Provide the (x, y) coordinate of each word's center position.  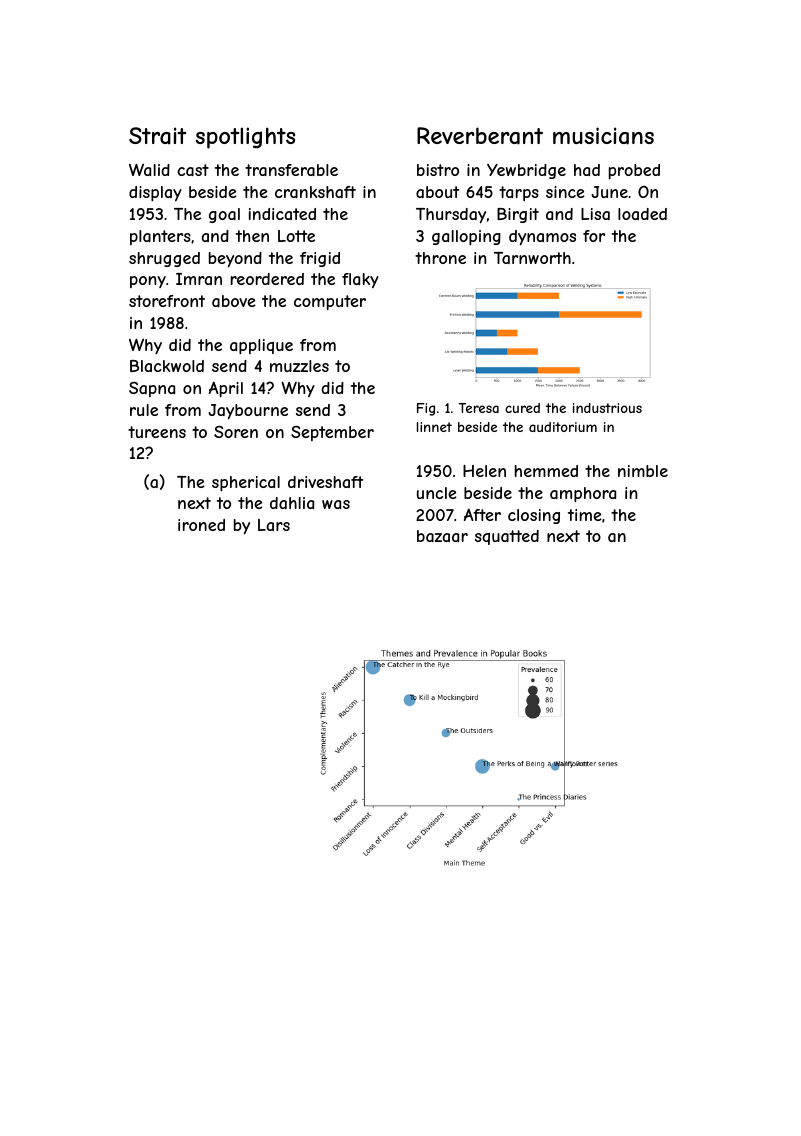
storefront (167, 301)
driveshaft (325, 482)
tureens (157, 432)
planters (160, 237)
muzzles (299, 366)
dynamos (542, 238)
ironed (201, 525)
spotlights (245, 138)
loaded (642, 214)
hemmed (546, 471)
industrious (607, 408)
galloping (466, 238)
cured (522, 408)
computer (330, 302)
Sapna (152, 389)
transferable (291, 170)
